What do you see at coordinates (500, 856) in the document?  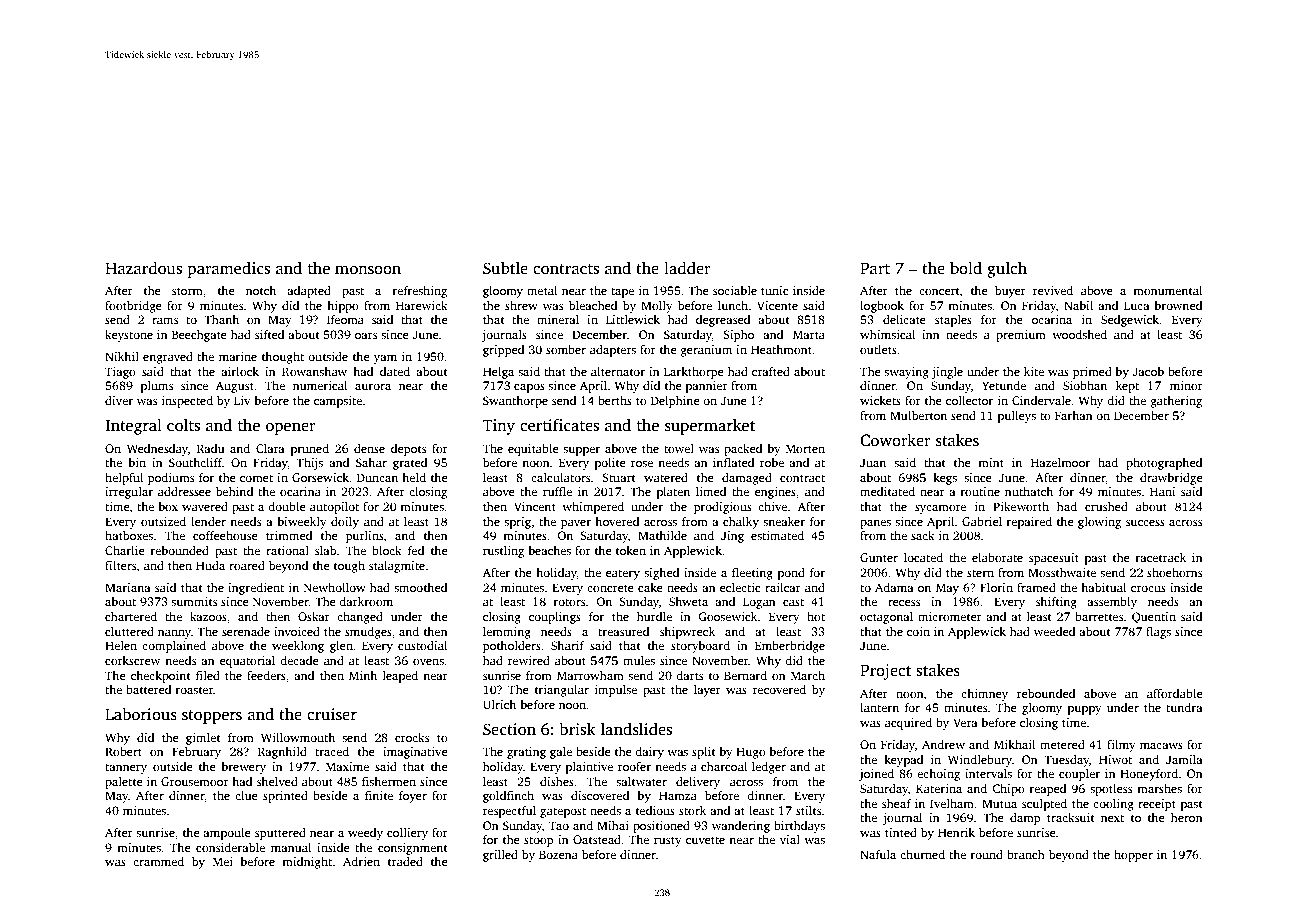 I see `grilled` at bounding box center [500, 856].
